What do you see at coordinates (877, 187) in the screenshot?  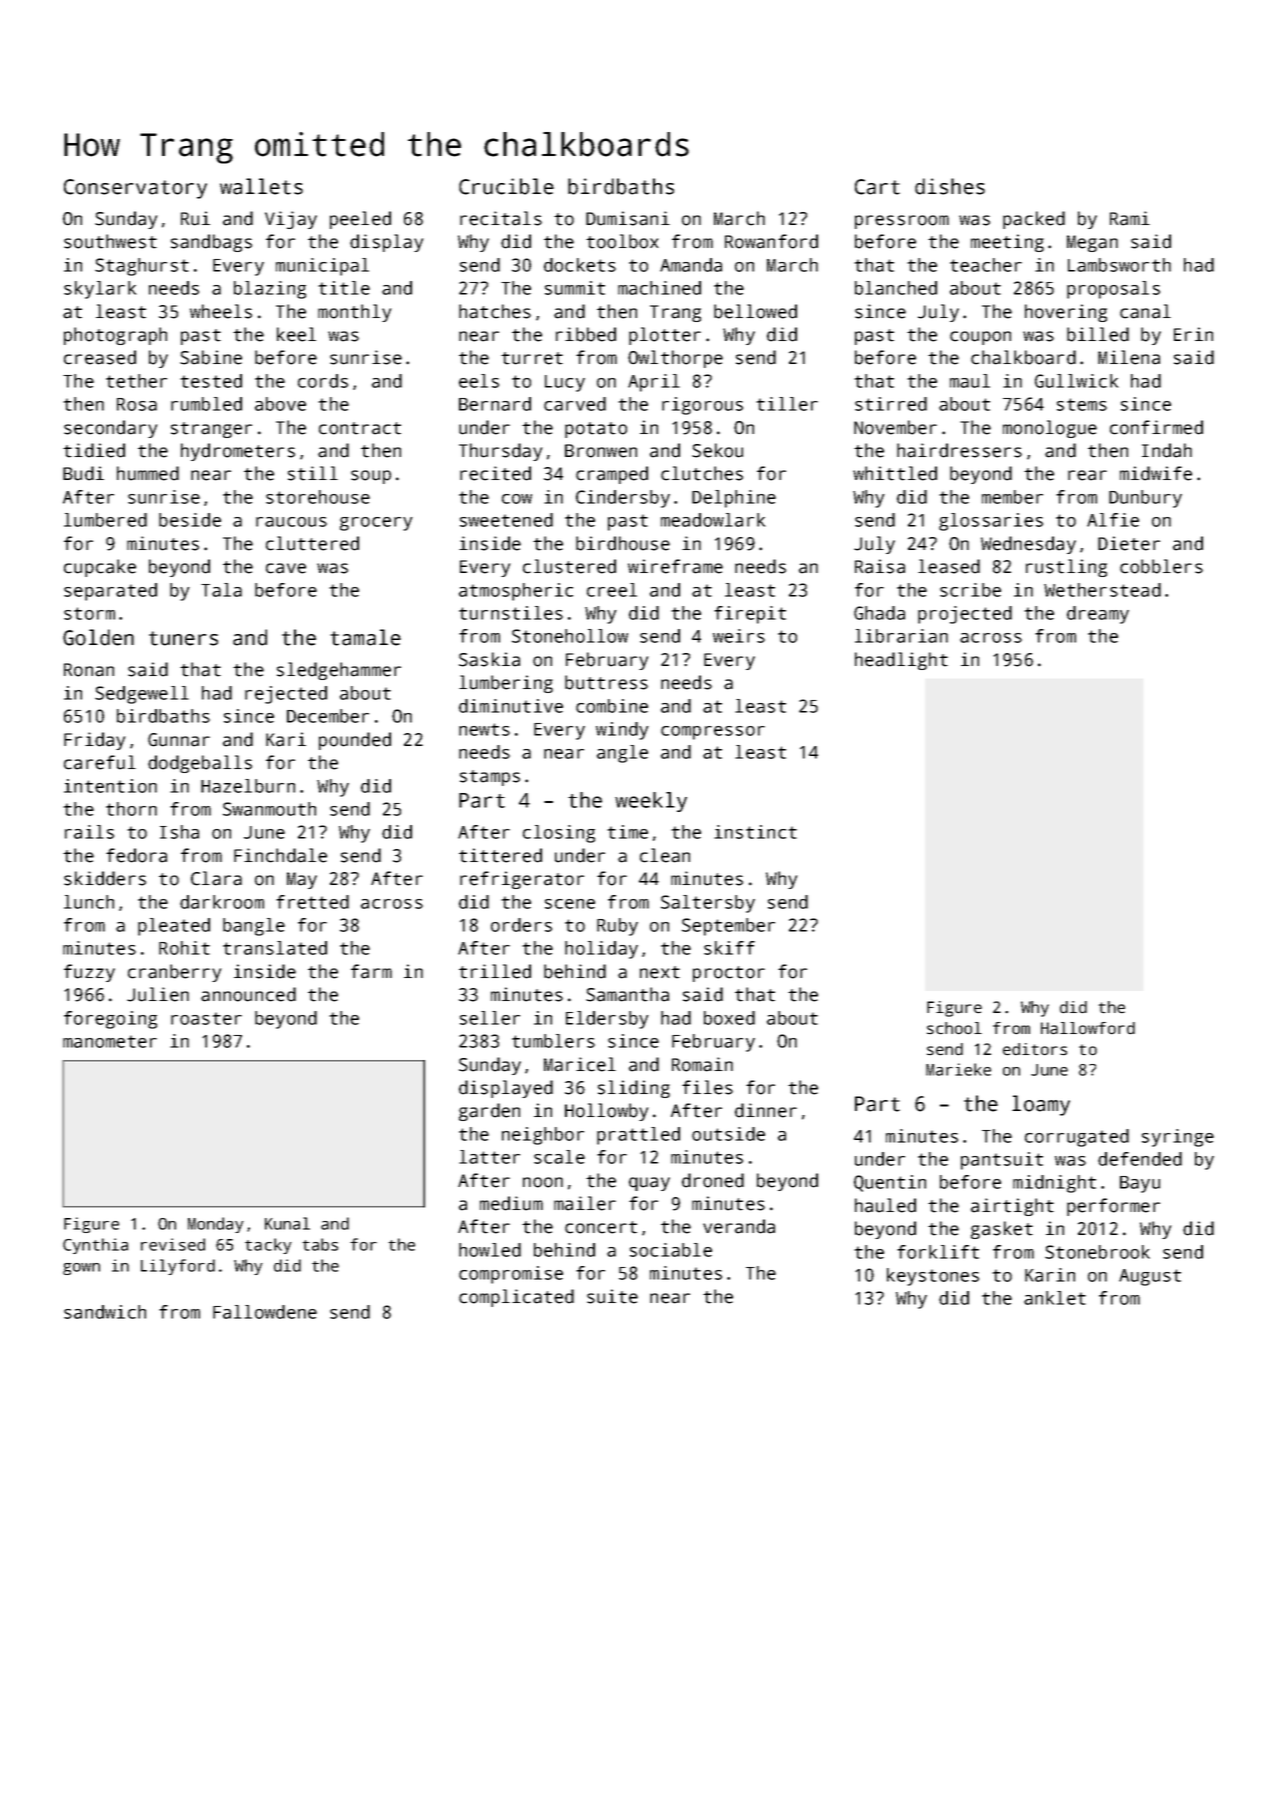 I see `Cart` at bounding box center [877, 187].
